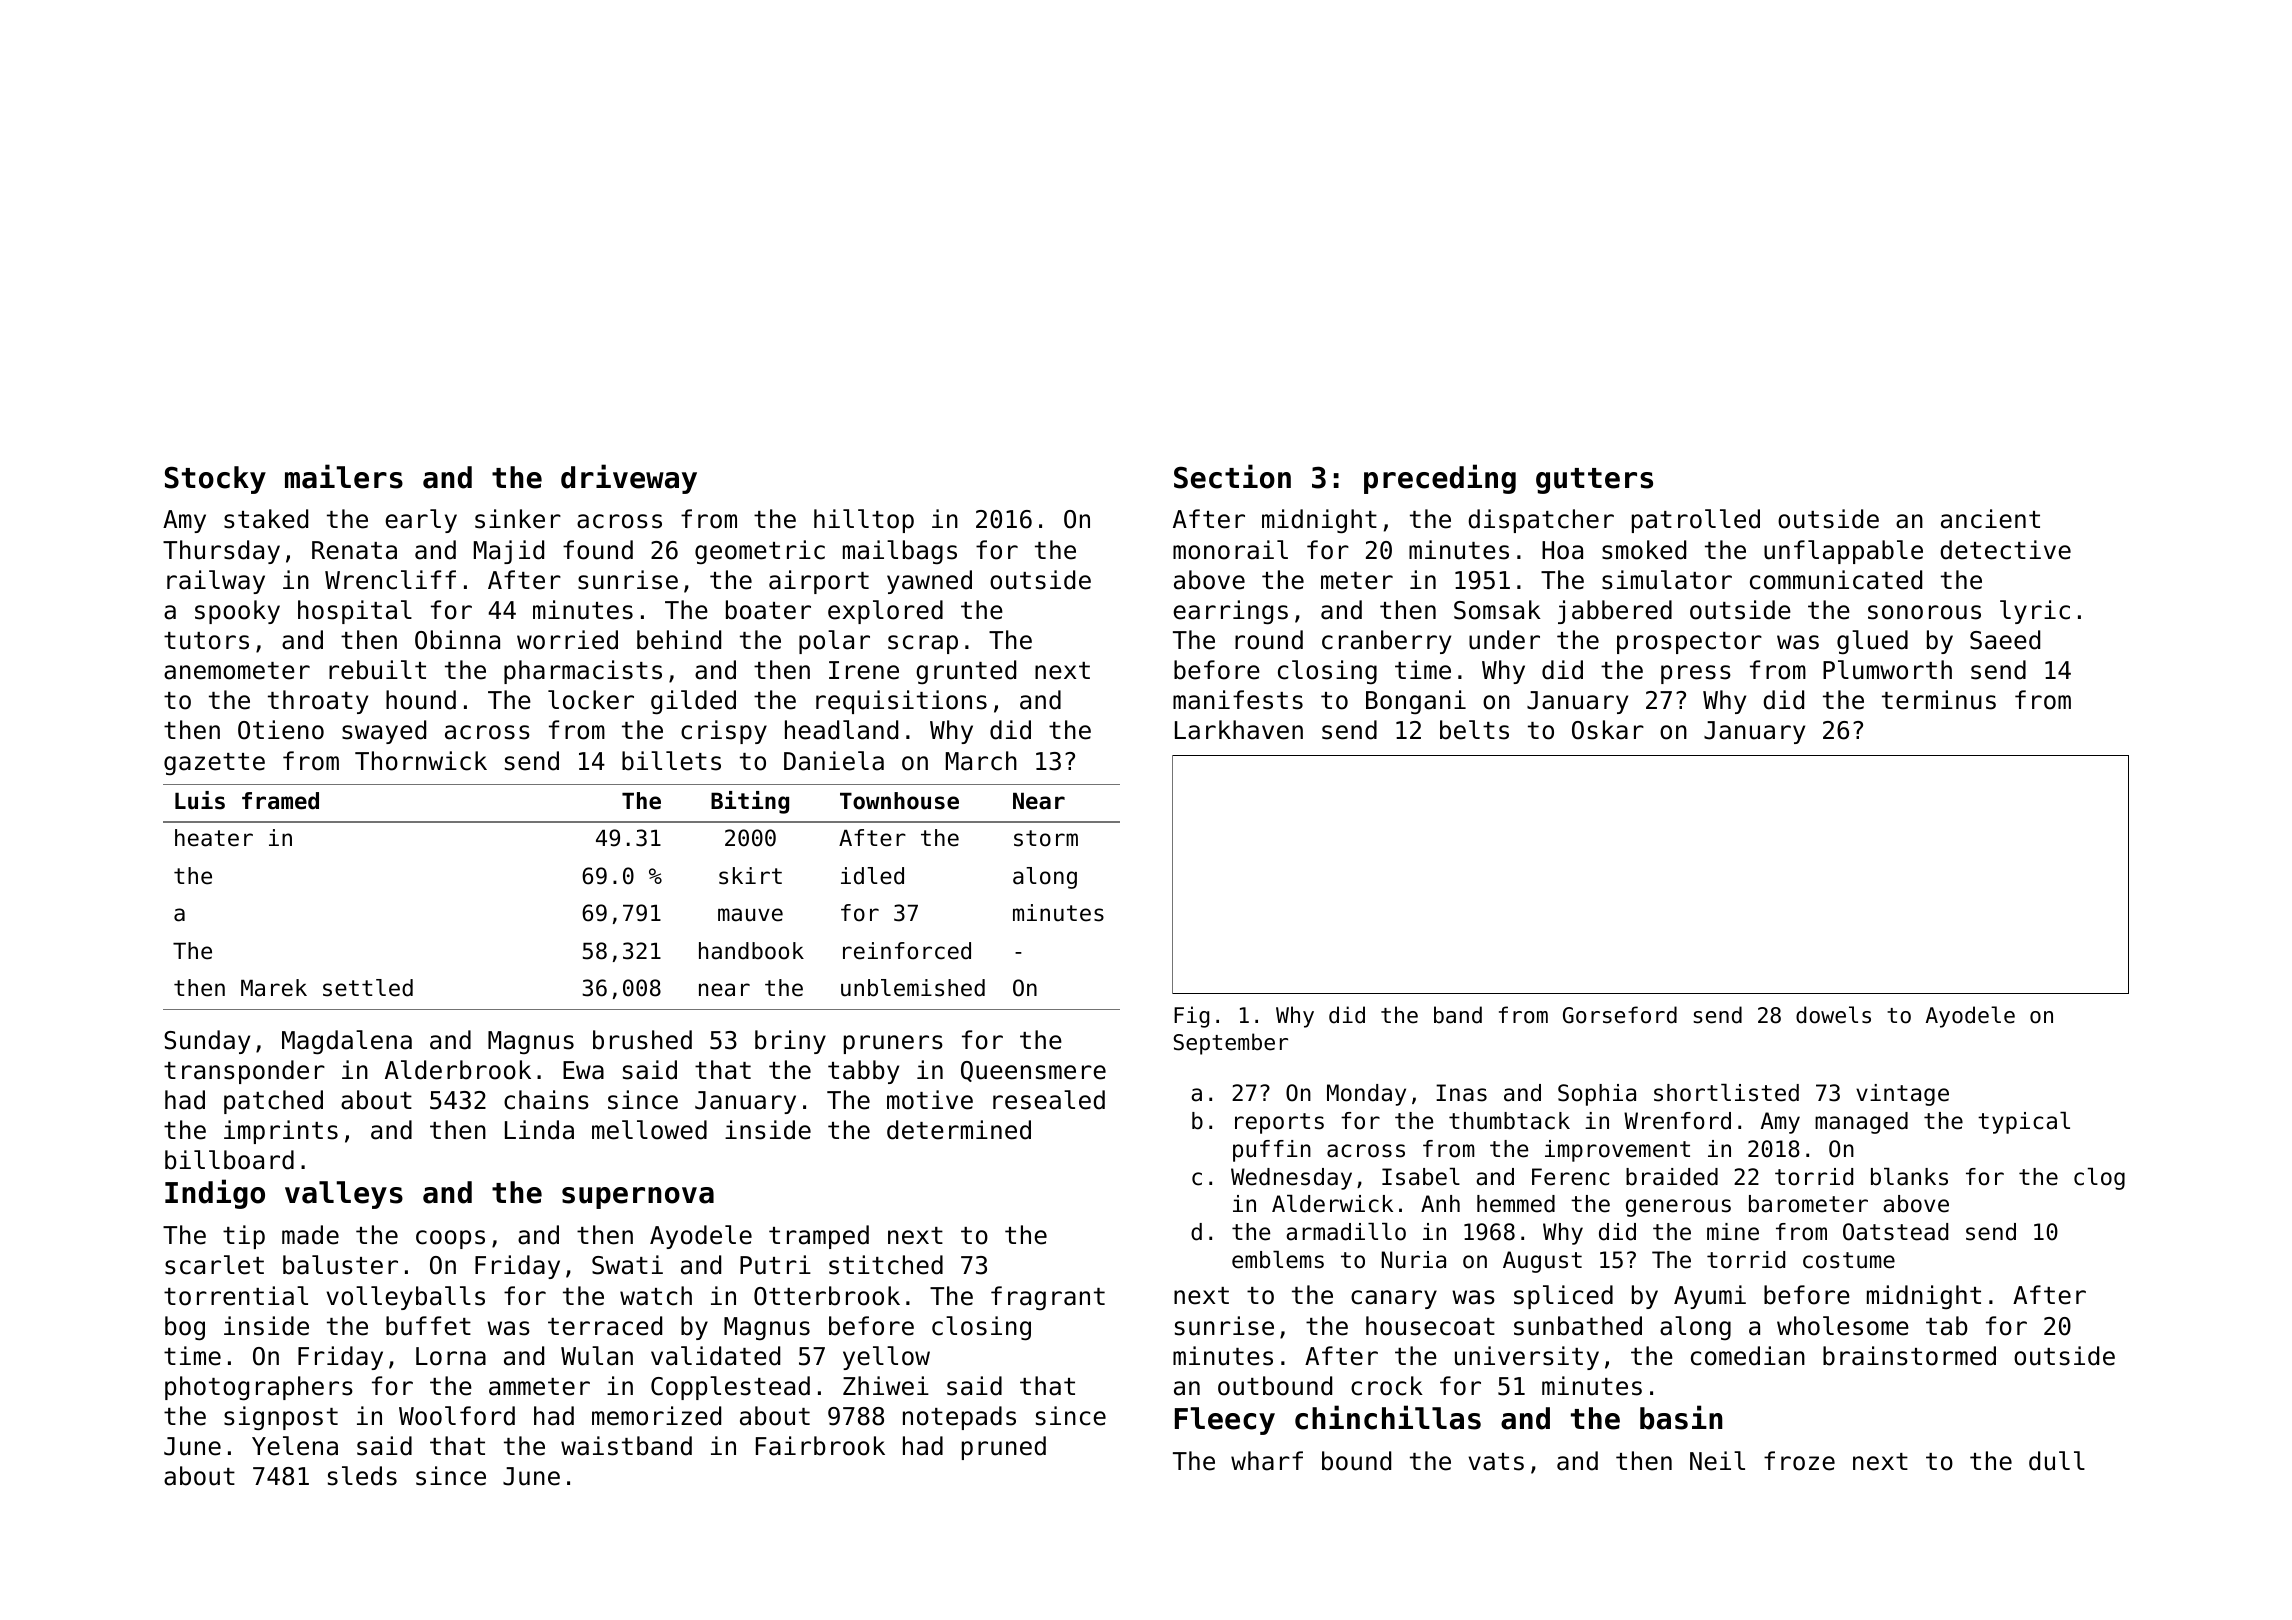 The height and width of the document is (1620, 2292). I want to click on Nuria, so click(1414, 1260).
